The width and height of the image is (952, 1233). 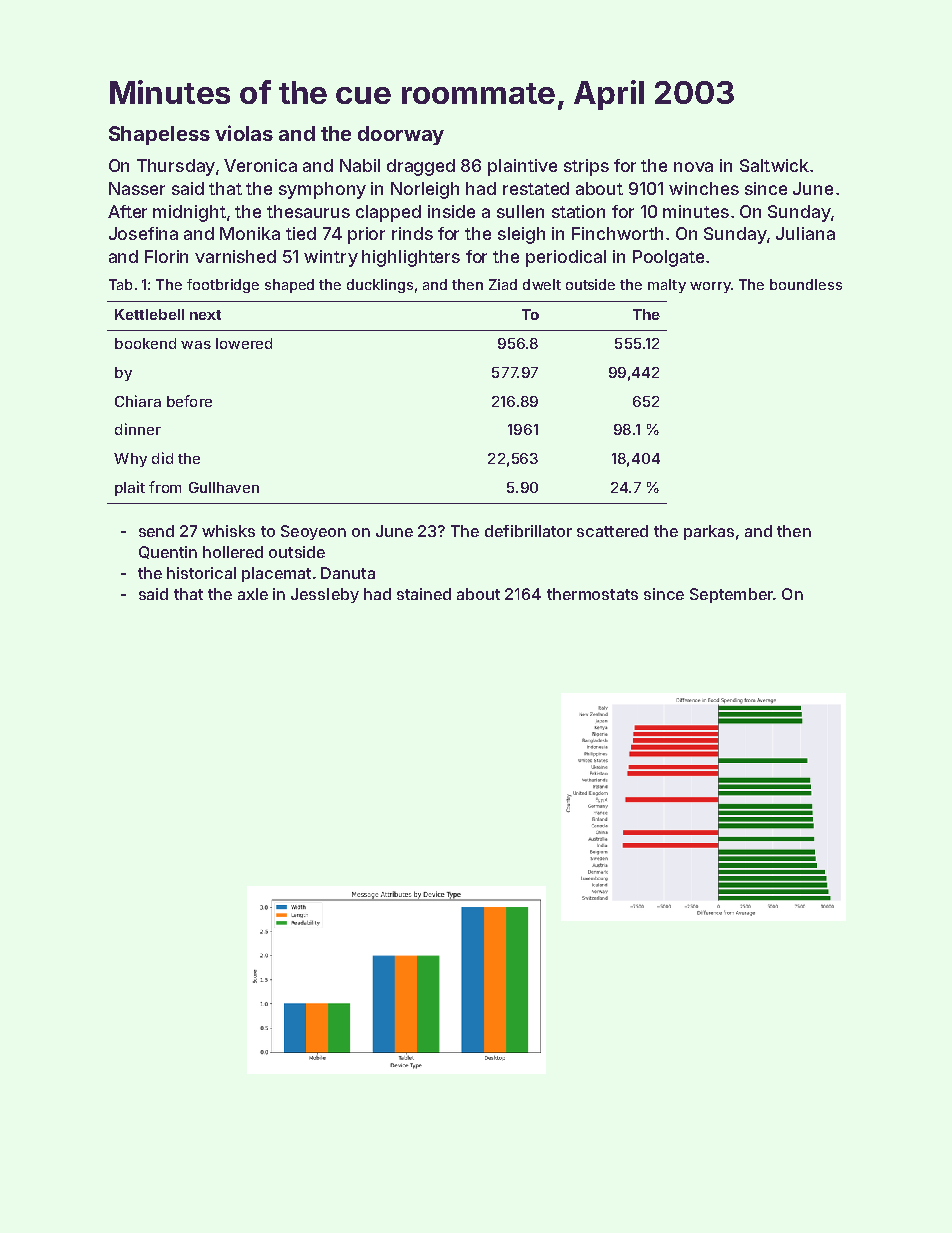 I want to click on Veronica, so click(x=260, y=165).
